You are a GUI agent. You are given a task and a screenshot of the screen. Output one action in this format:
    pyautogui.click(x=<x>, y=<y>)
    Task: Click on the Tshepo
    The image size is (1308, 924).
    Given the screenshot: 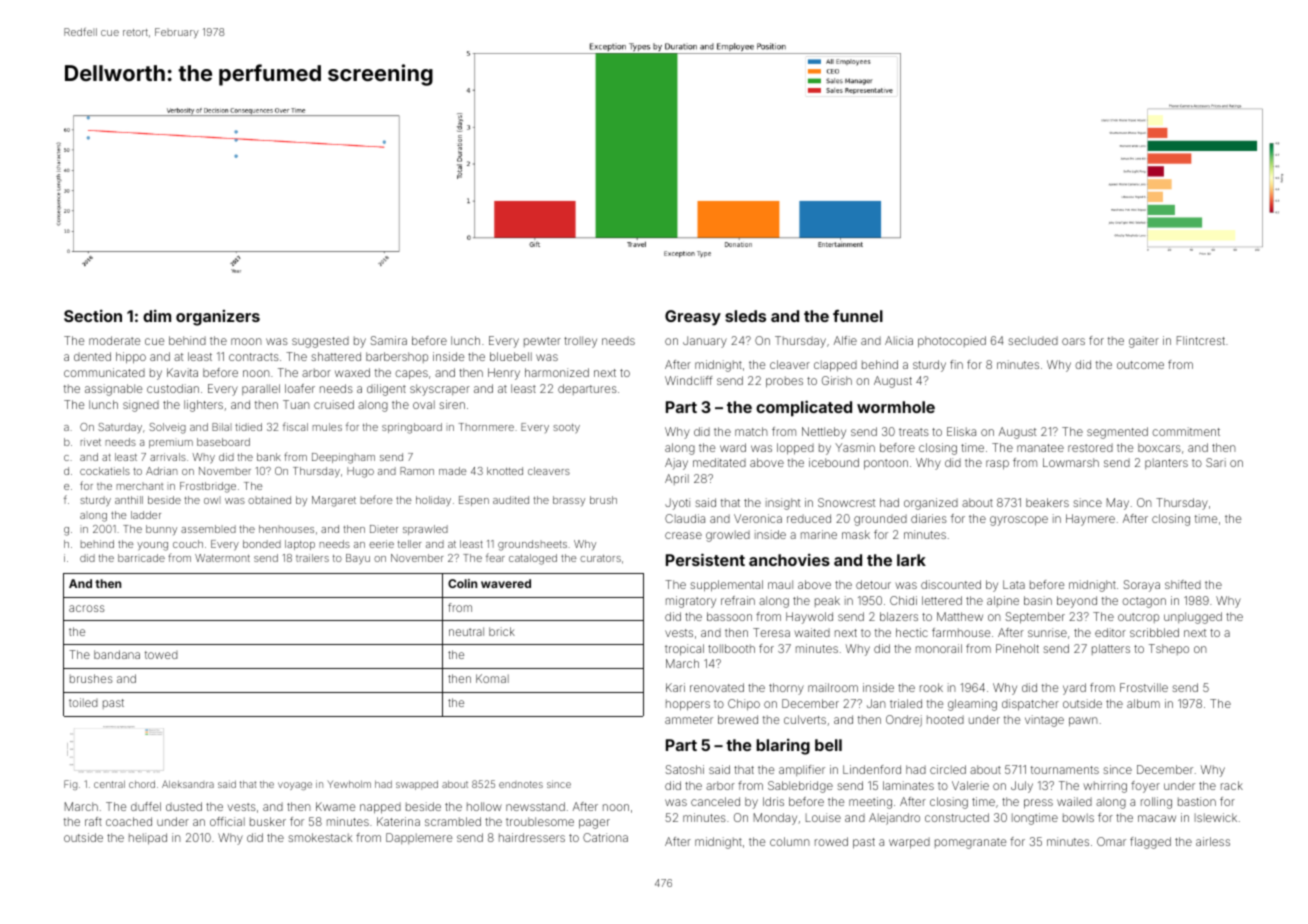 What is the action you would take?
    pyautogui.click(x=1169, y=649)
